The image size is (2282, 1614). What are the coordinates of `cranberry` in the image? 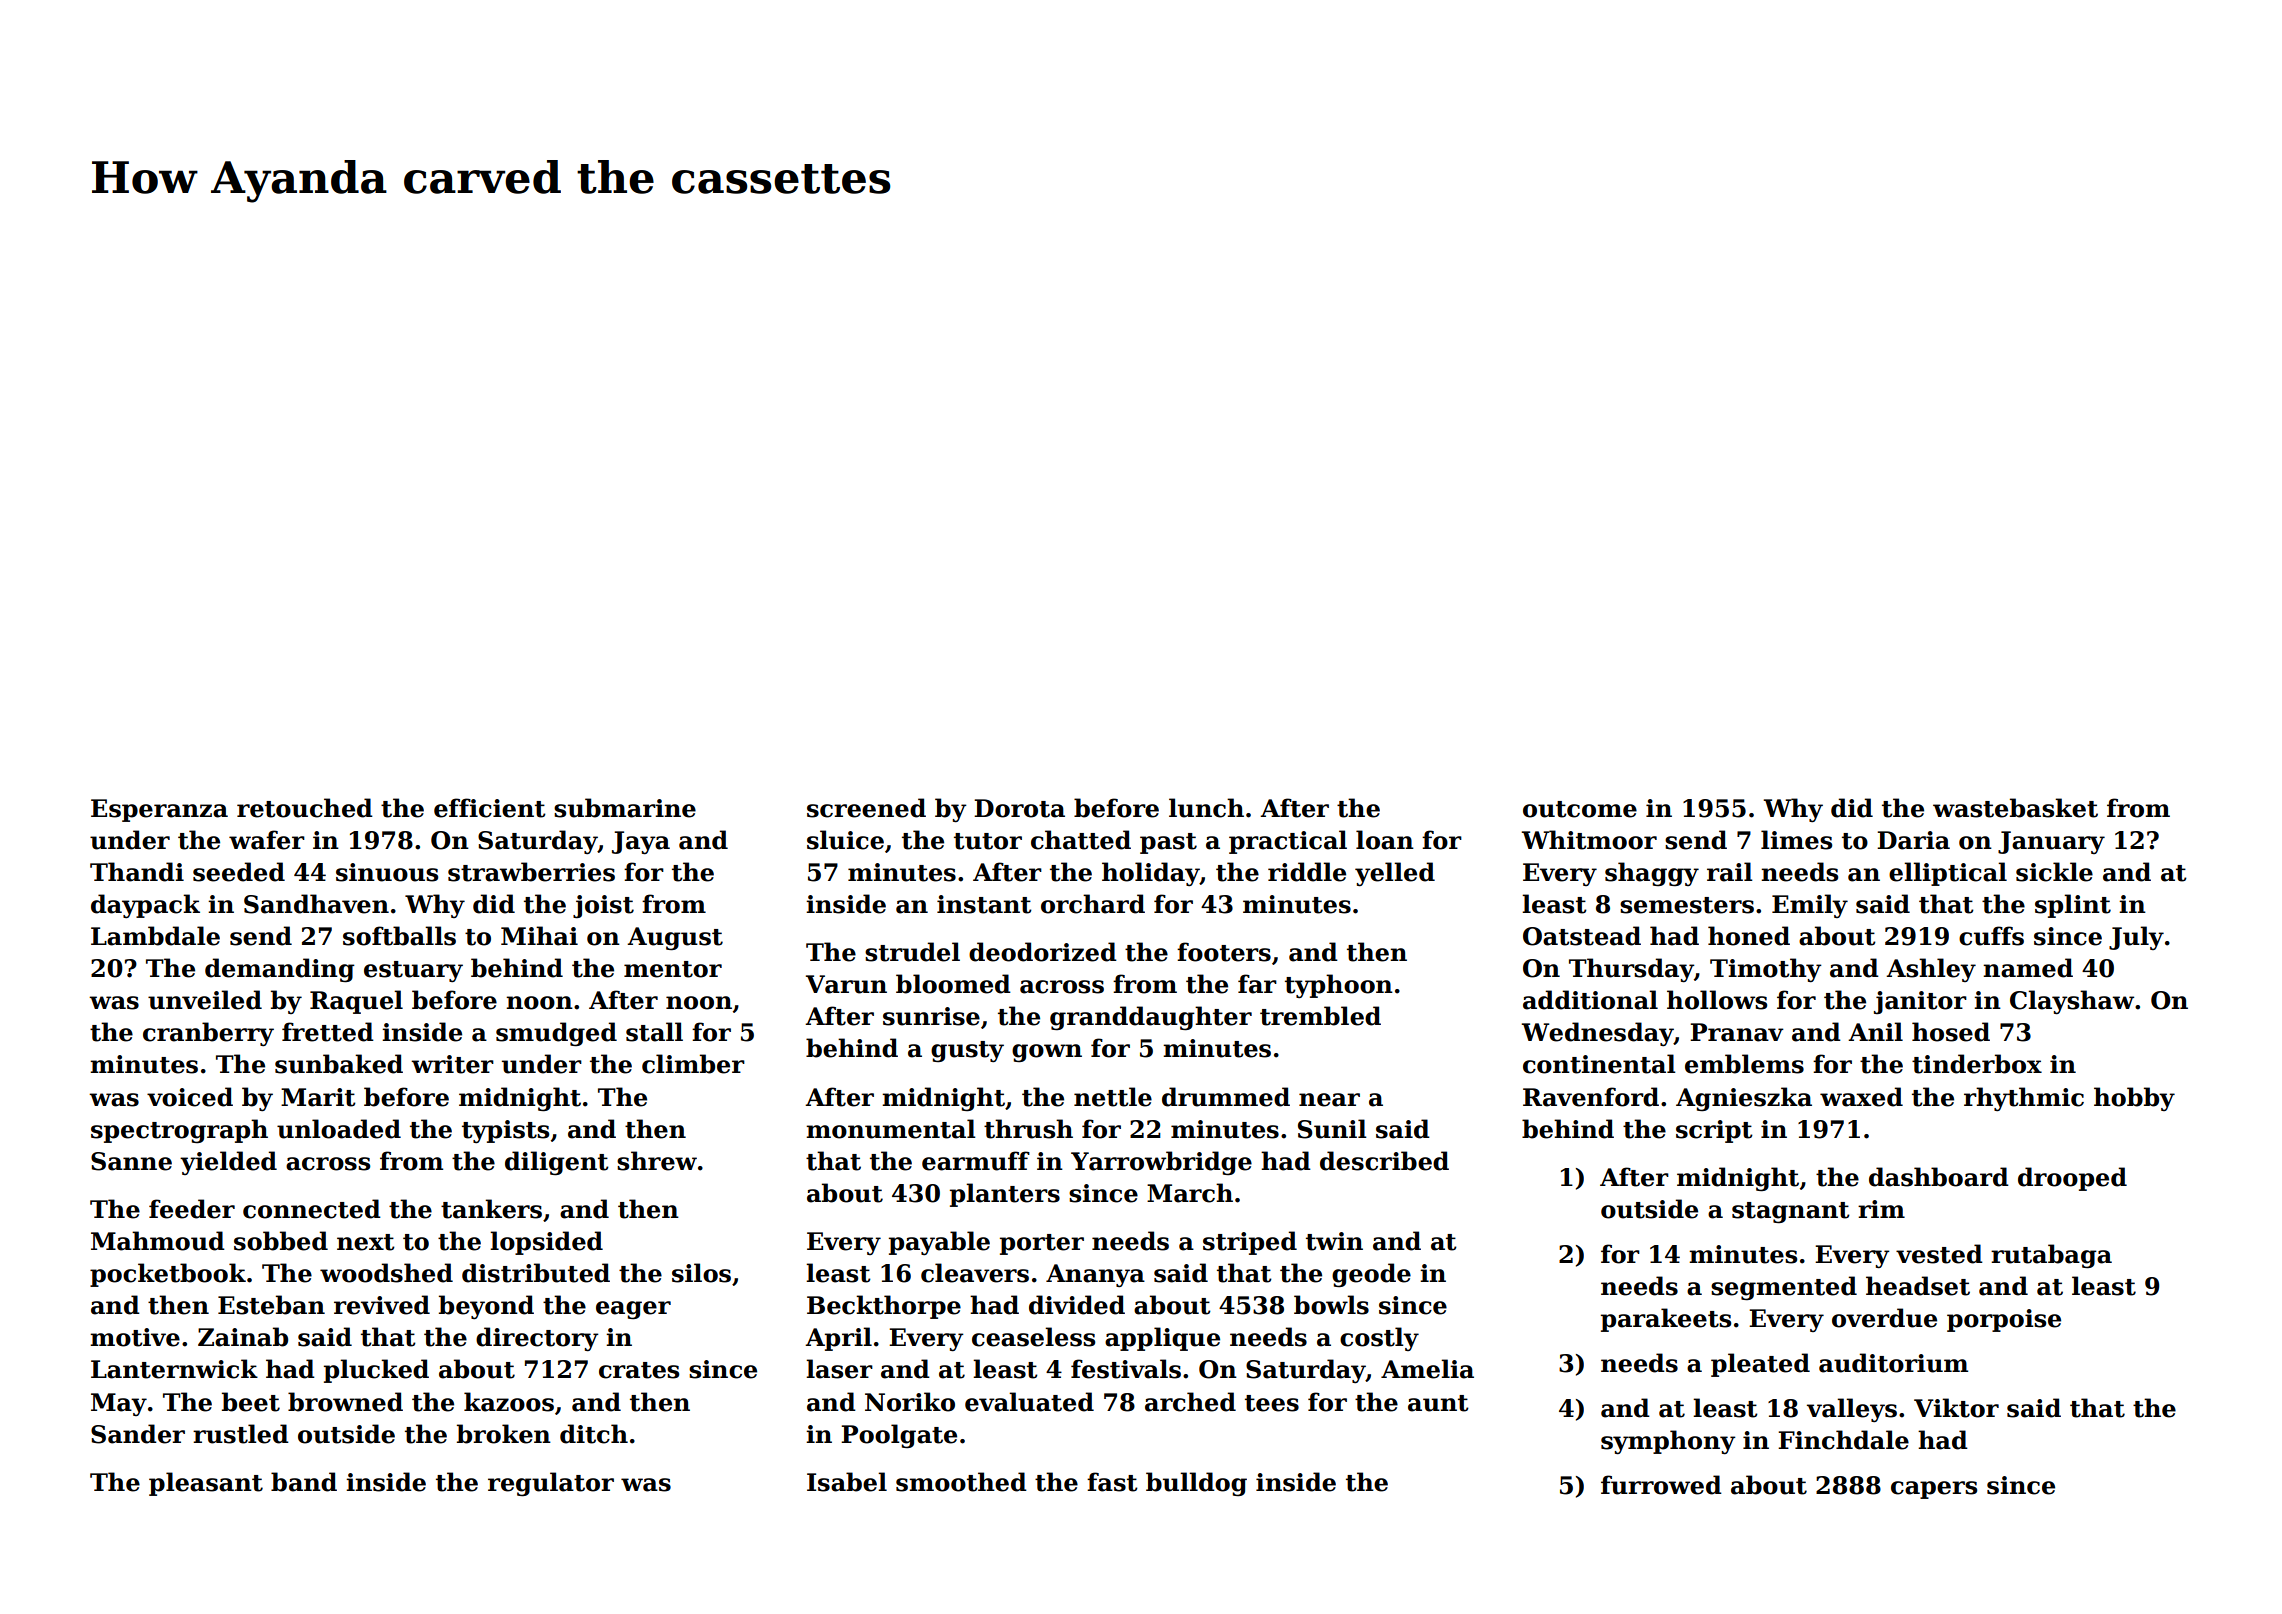 It's located at (208, 1034).
